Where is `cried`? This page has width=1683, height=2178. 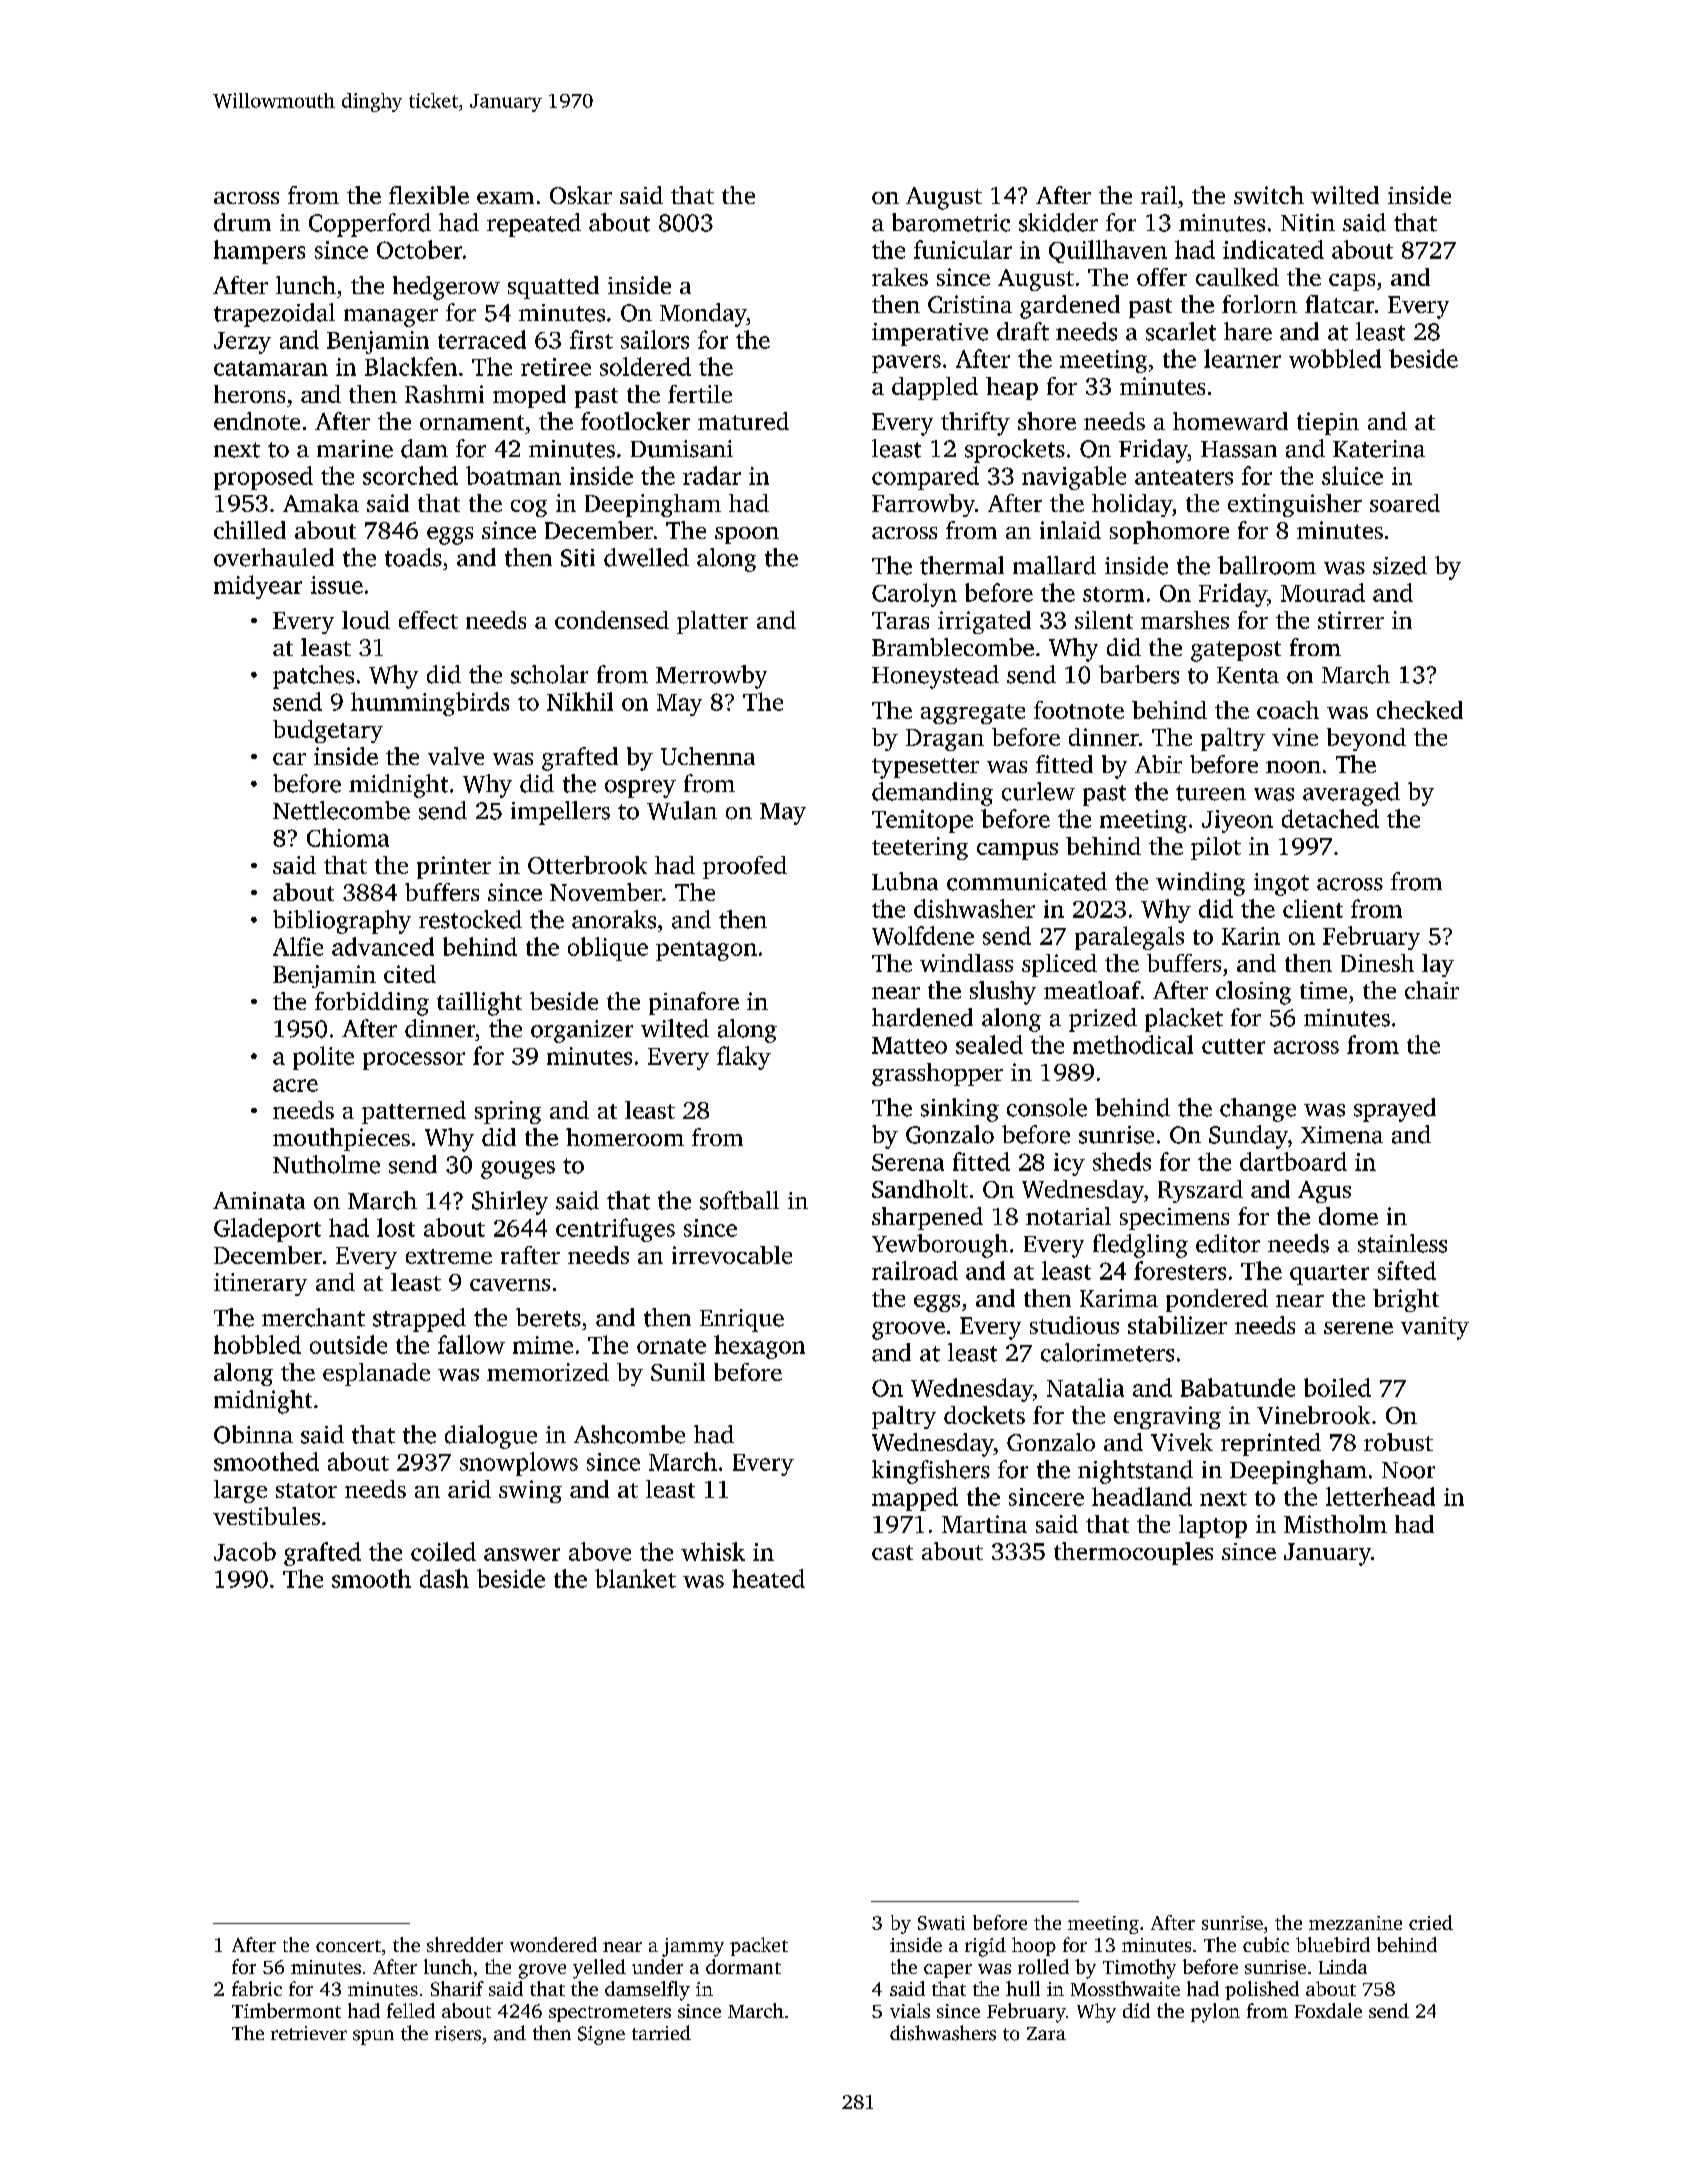
cried is located at coordinates (1431, 1922).
